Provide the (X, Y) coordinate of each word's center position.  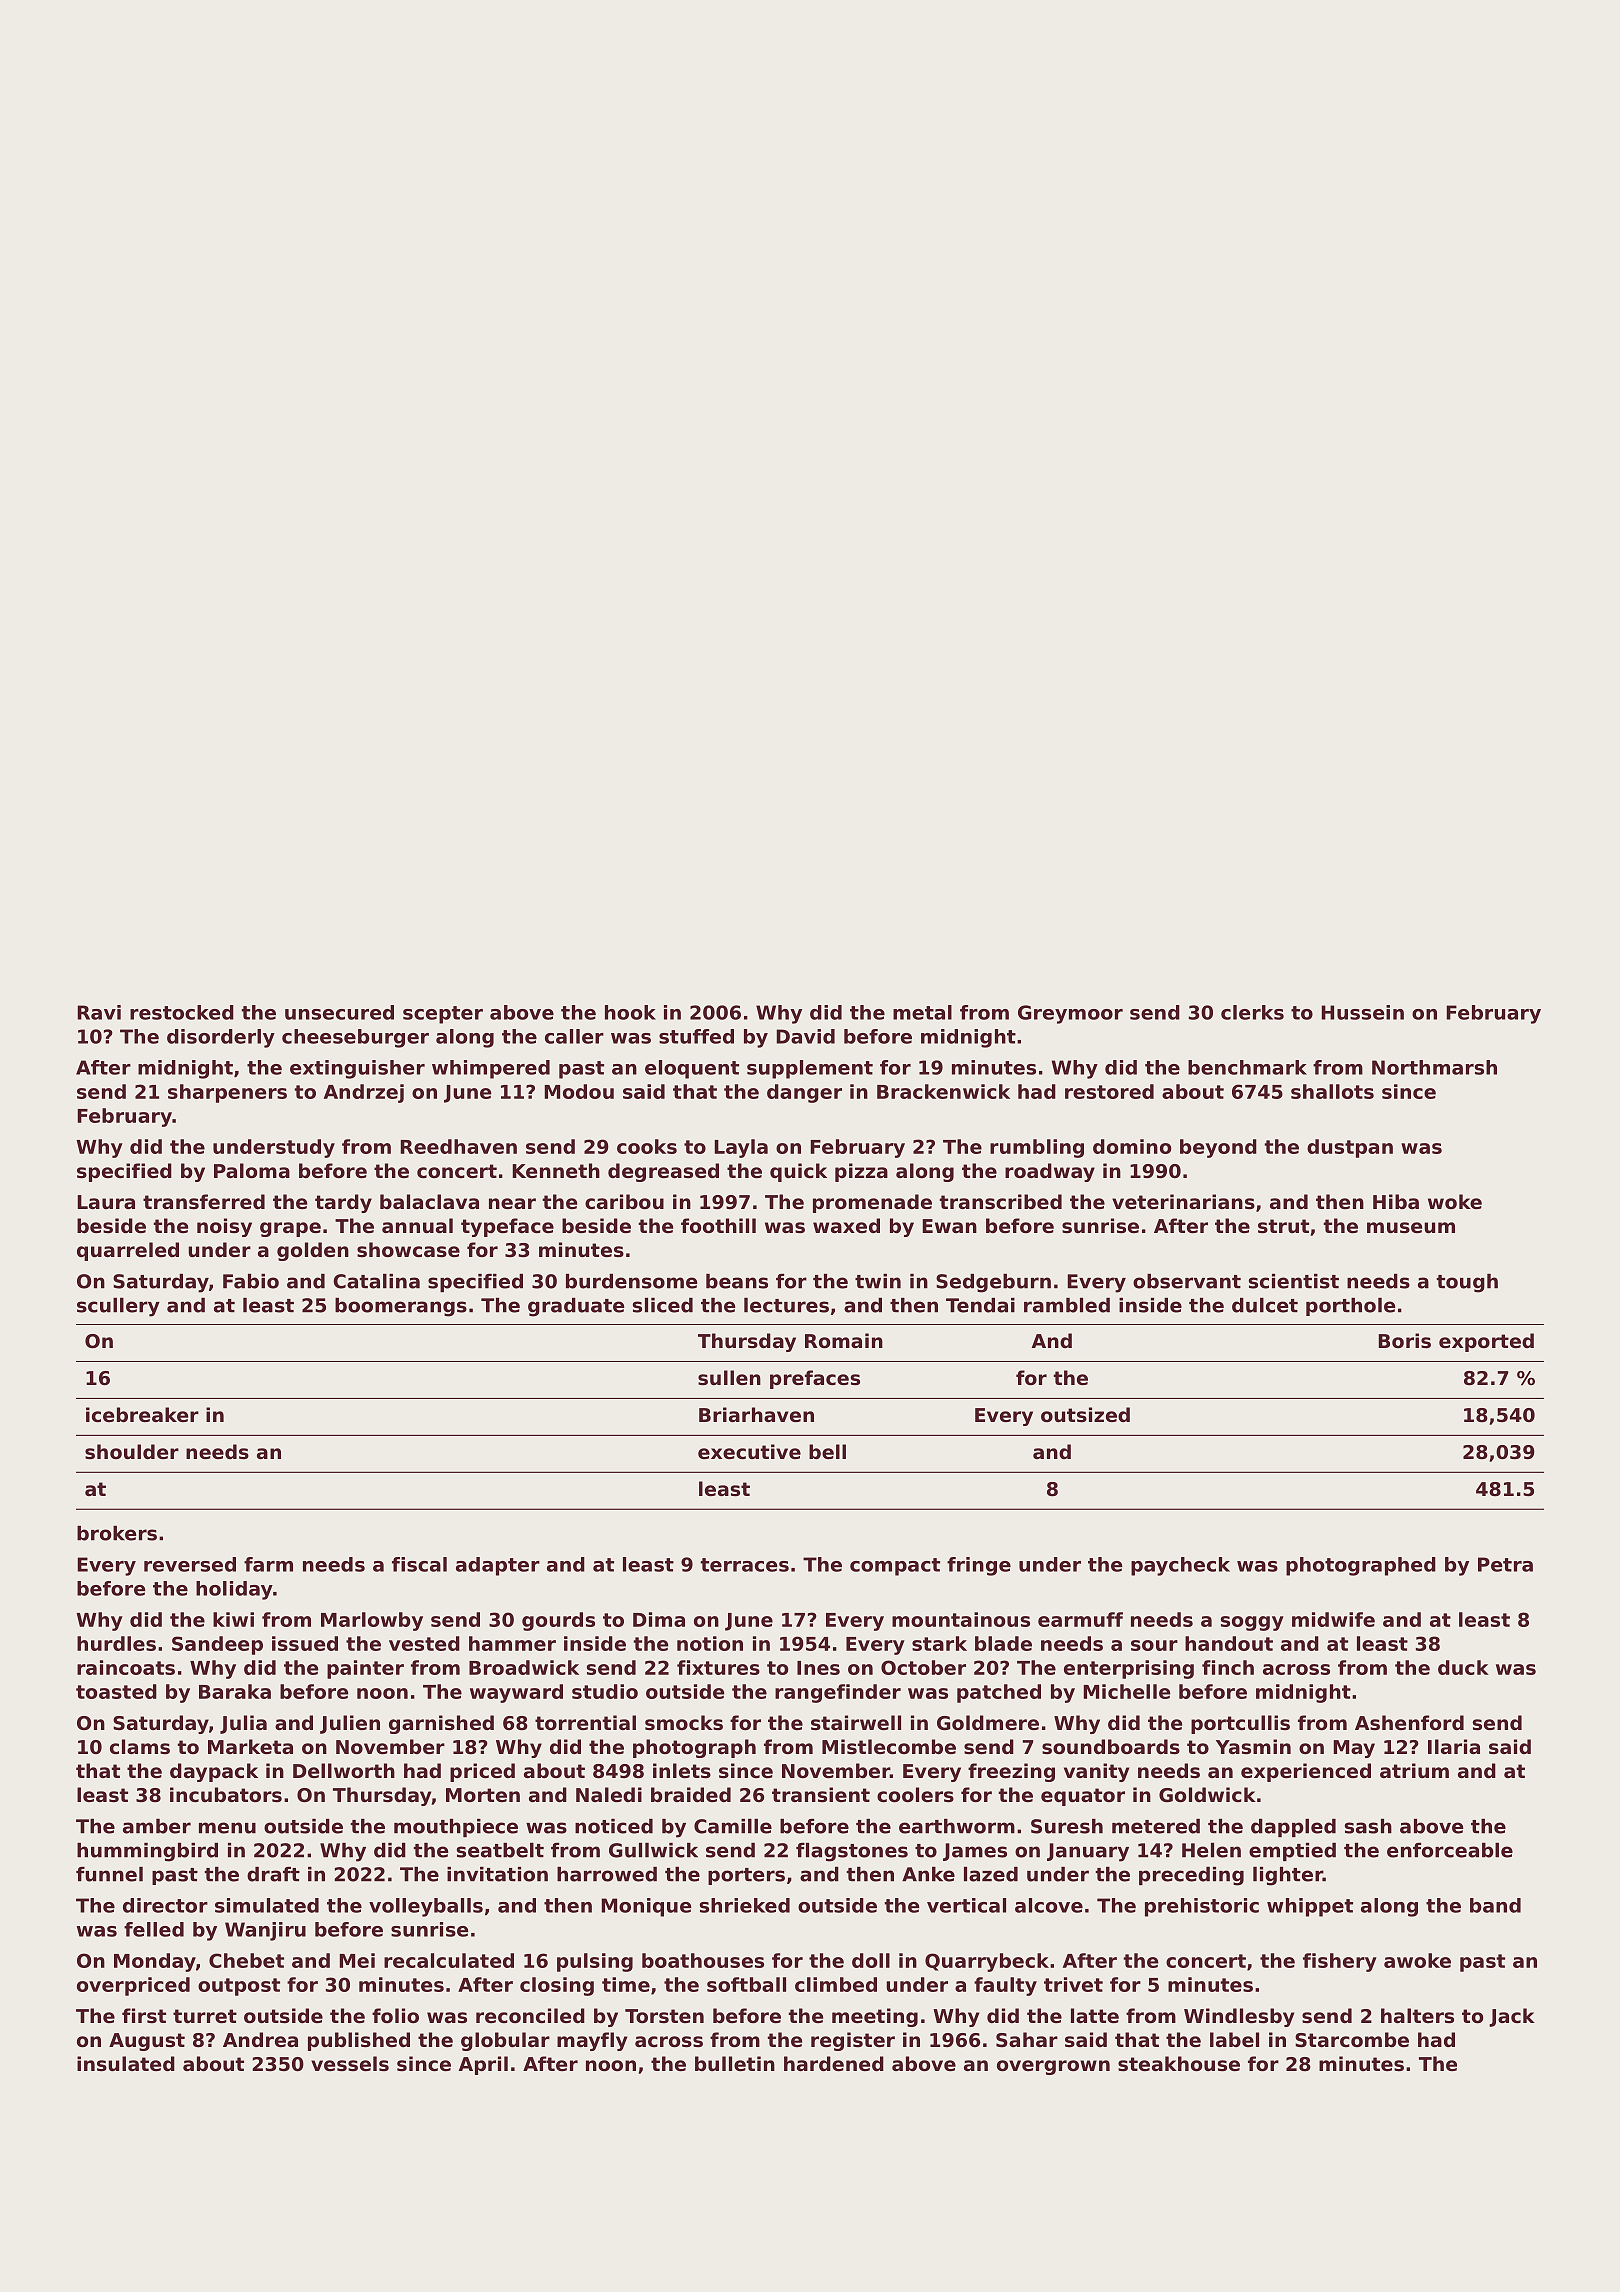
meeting (875, 2017)
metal (922, 1012)
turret (205, 2016)
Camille (733, 1826)
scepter (443, 1015)
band (1495, 1905)
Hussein (1362, 1012)
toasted (116, 1691)
